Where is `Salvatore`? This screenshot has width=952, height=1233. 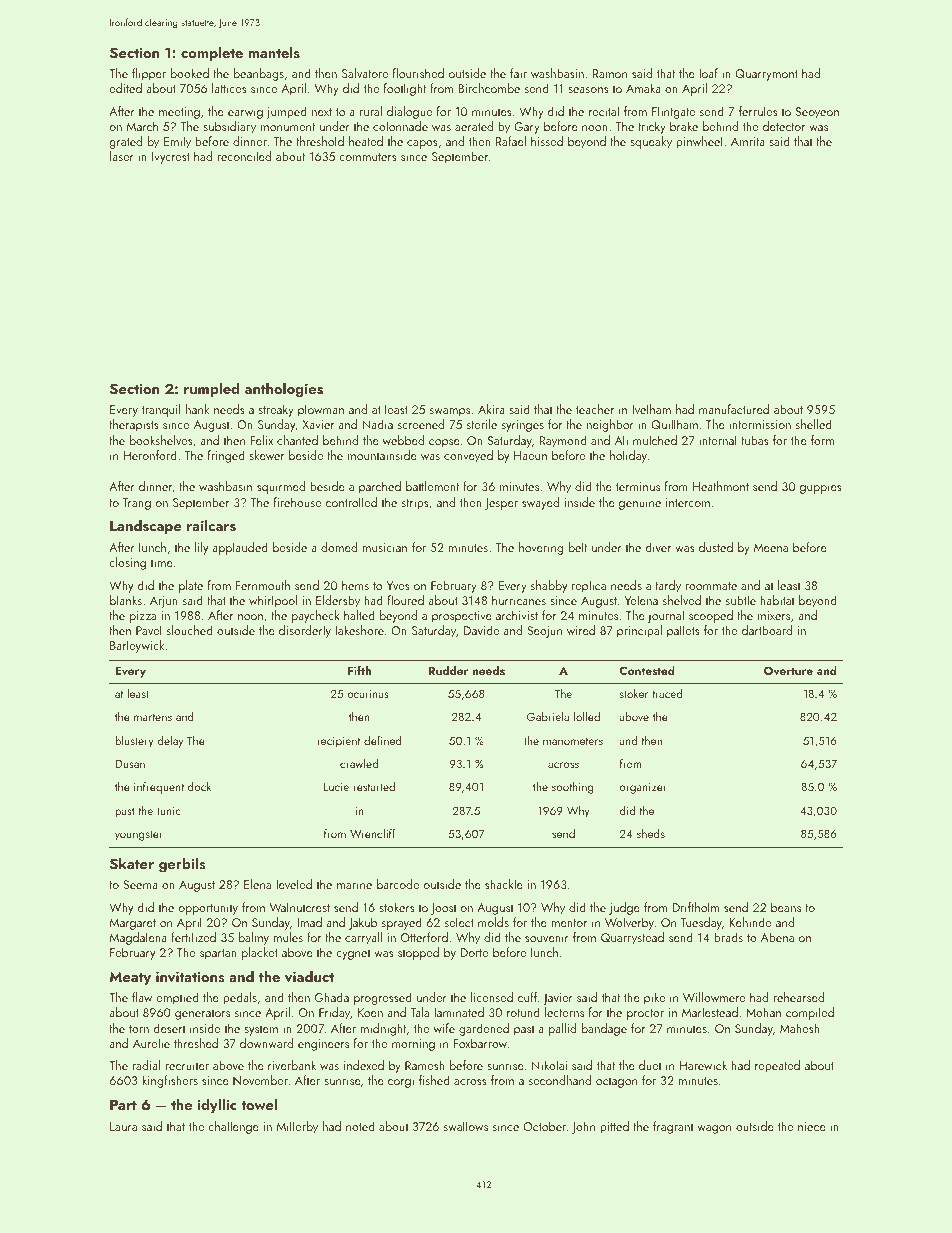
Salvatore is located at coordinates (365, 73).
